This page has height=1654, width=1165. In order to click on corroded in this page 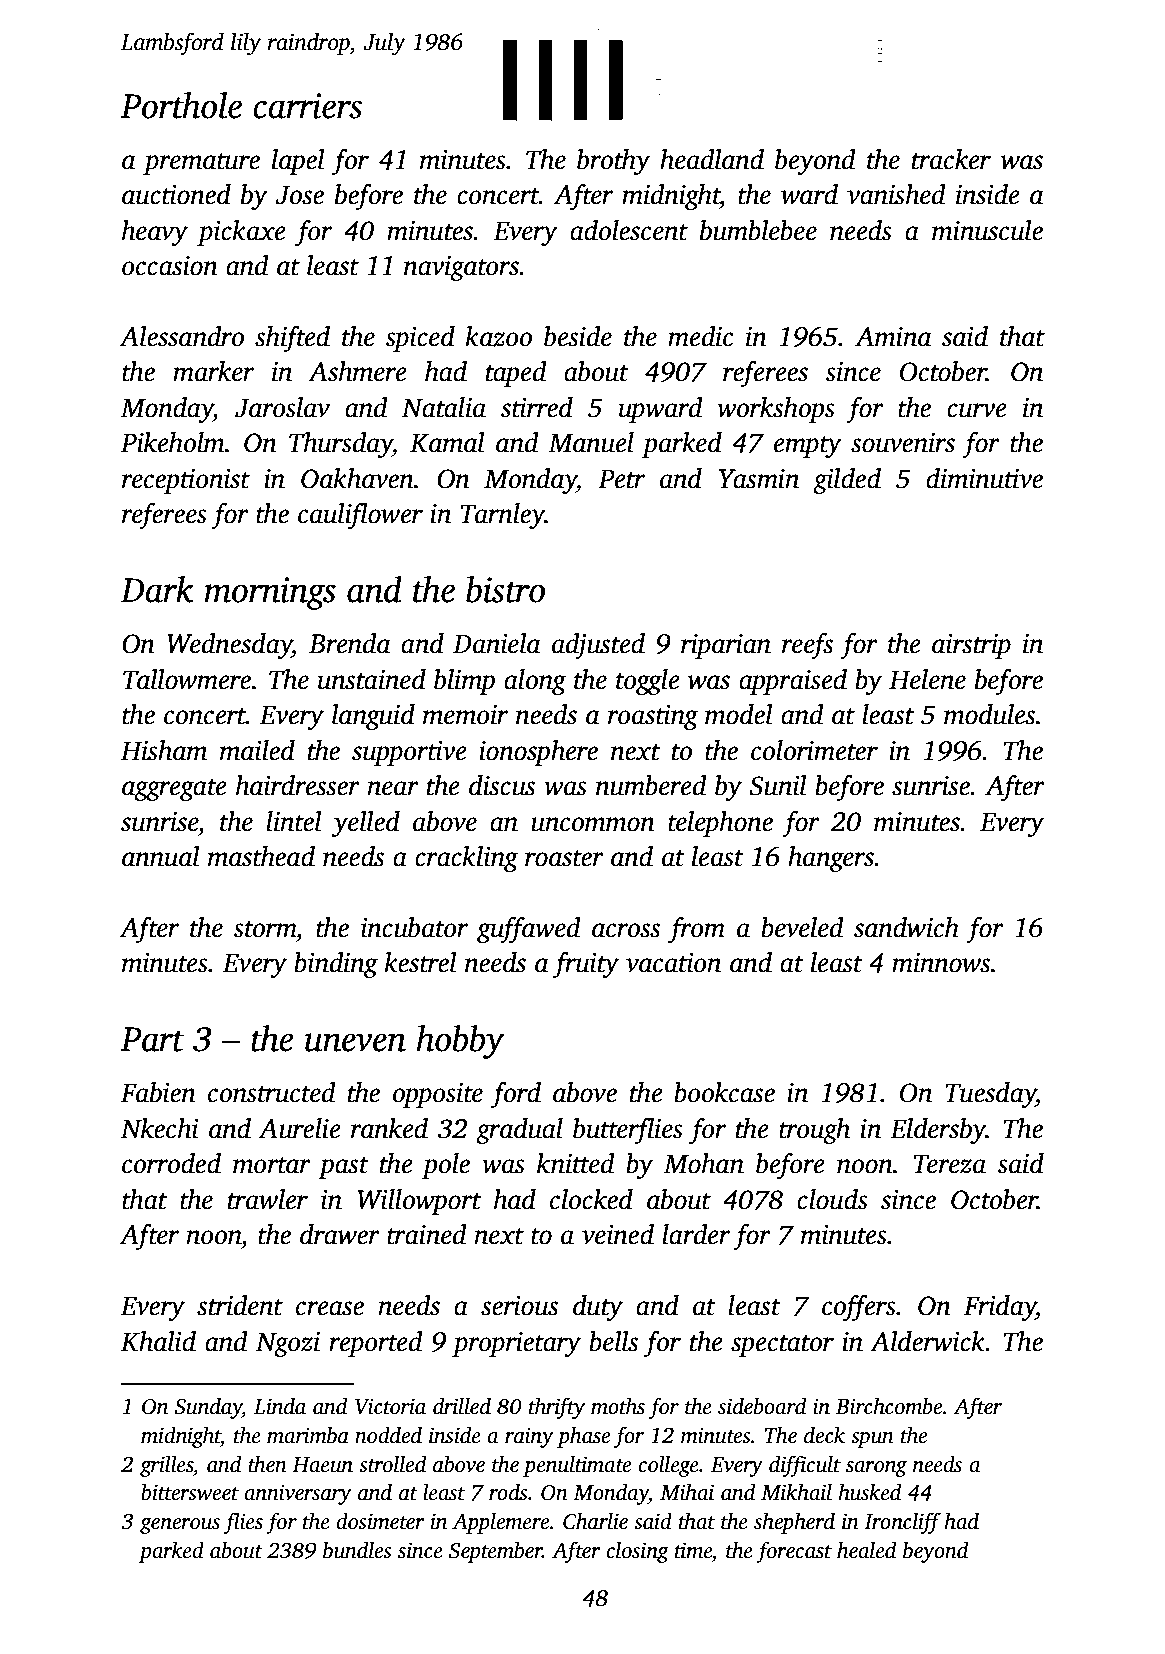, I will do `click(171, 1163)`.
